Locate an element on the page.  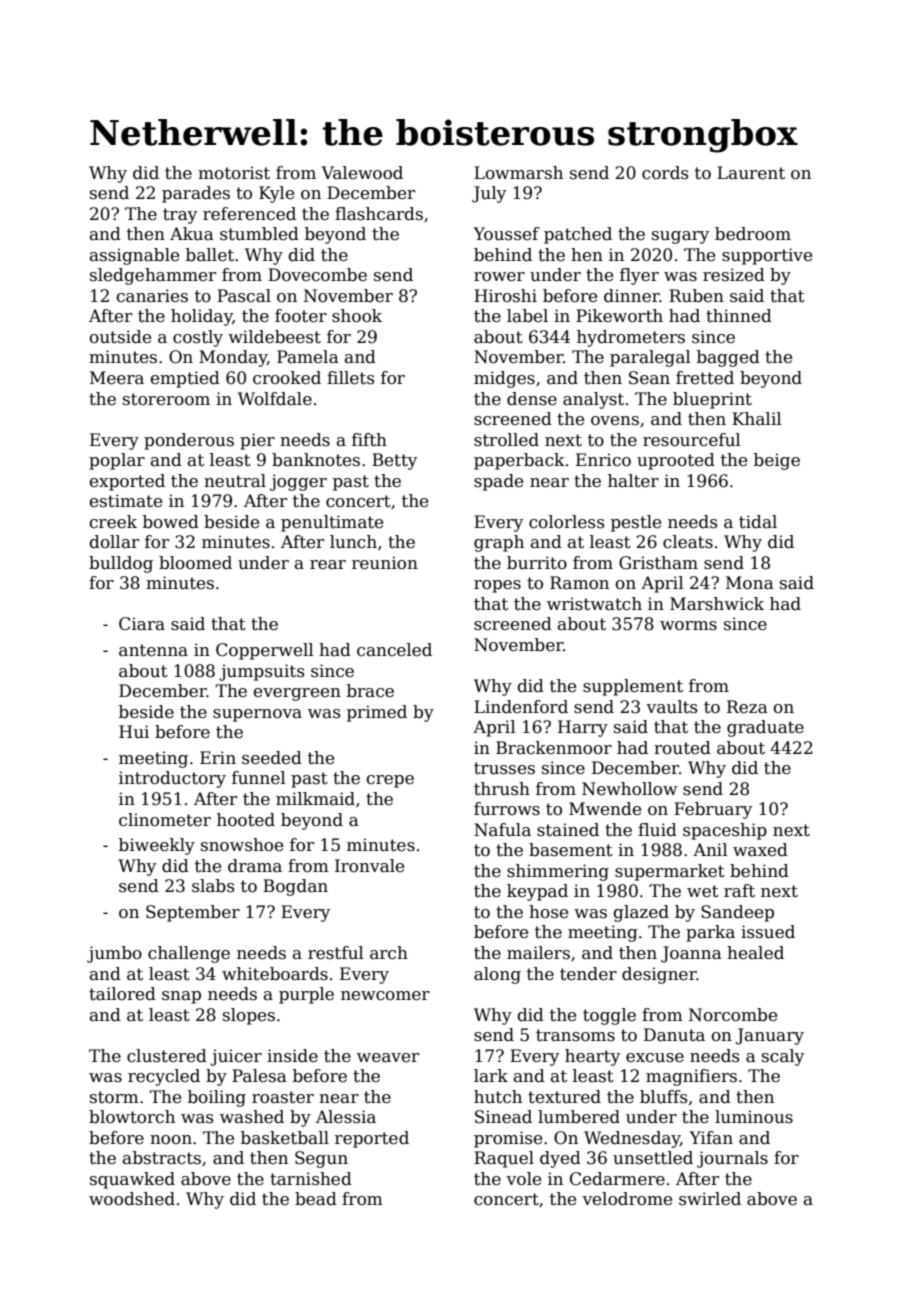
neutral is located at coordinates (235, 481).
